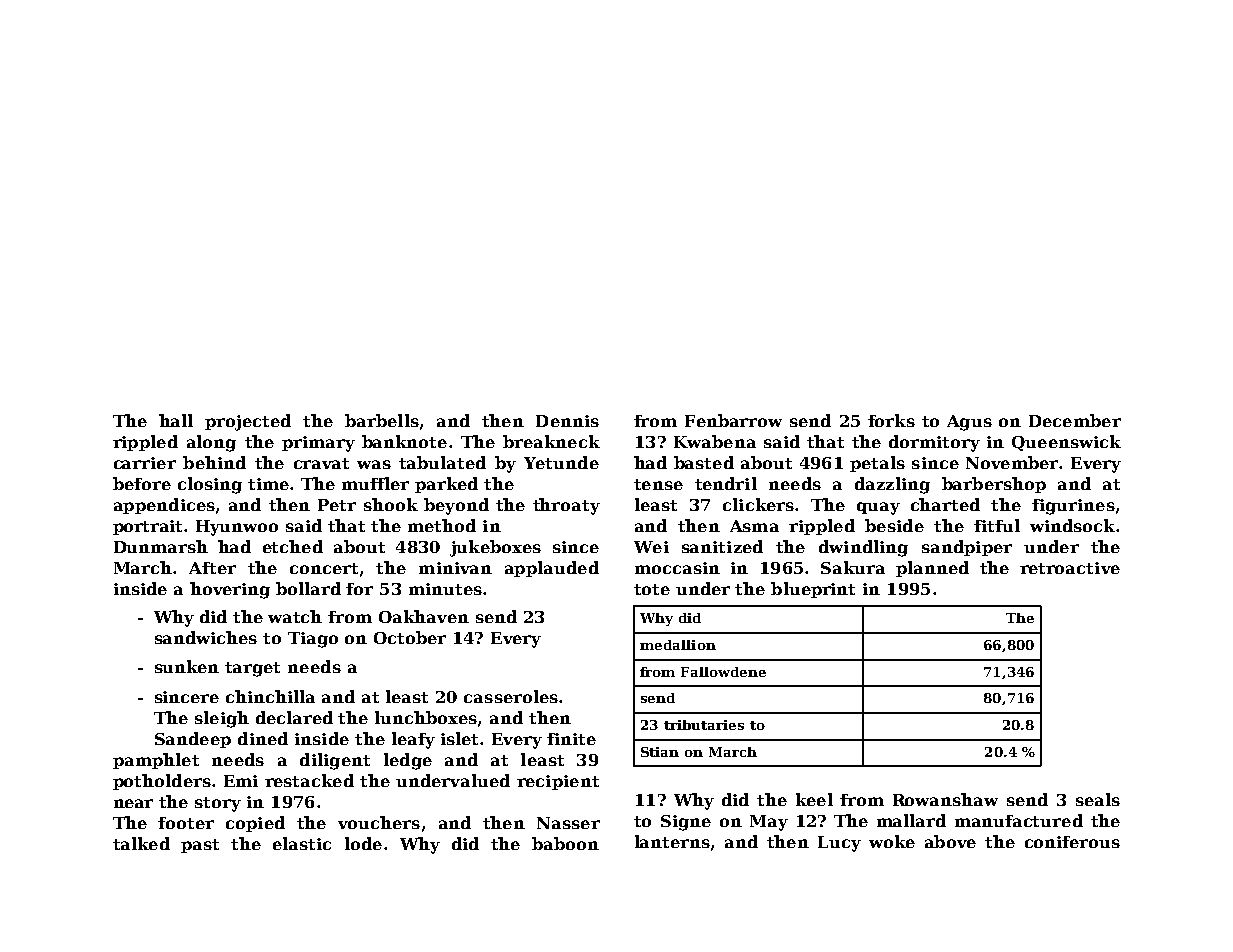  What do you see at coordinates (561, 462) in the screenshot?
I see `Yetunde` at bounding box center [561, 462].
